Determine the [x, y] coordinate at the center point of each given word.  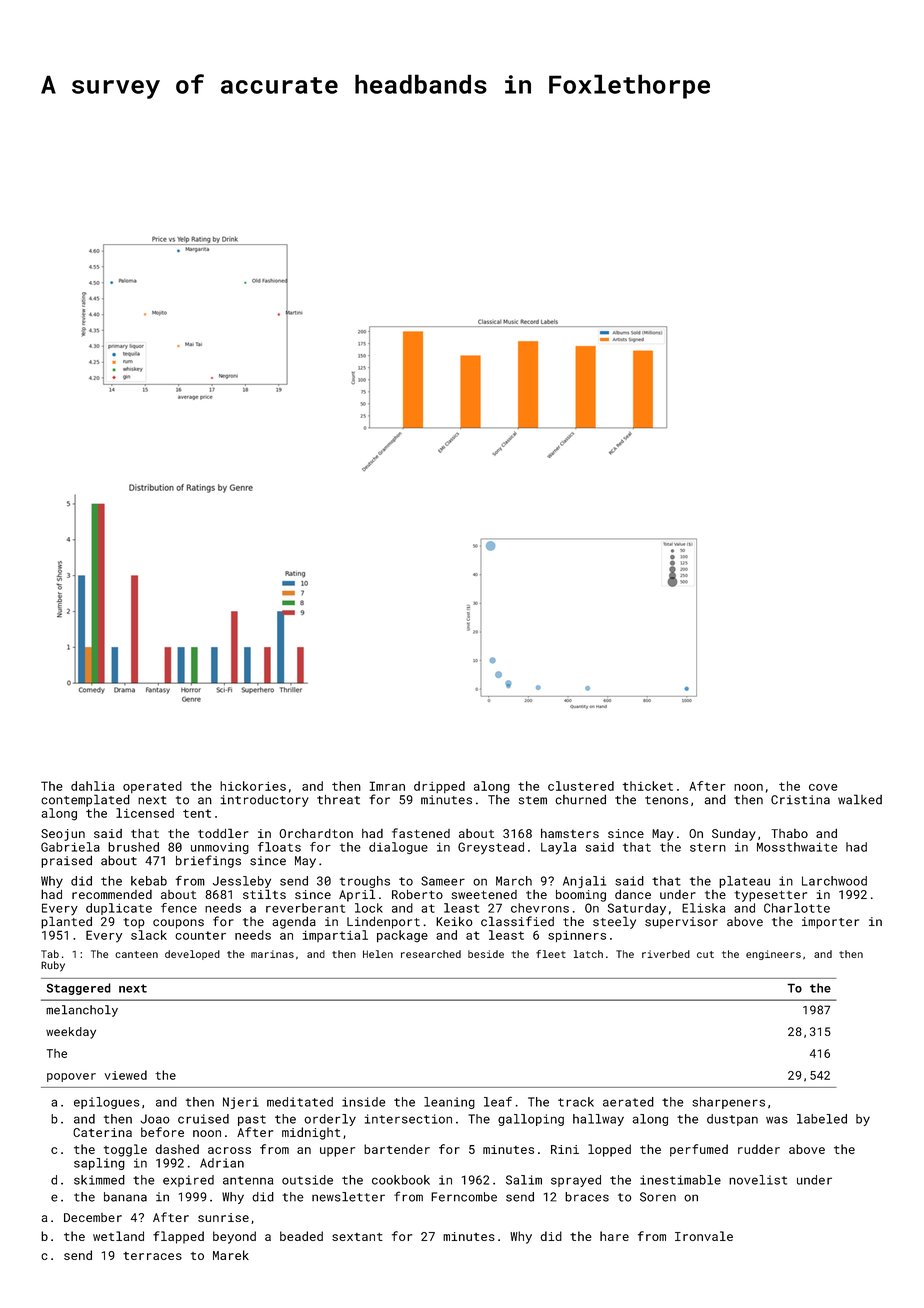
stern [708, 847]
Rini [565, 1149]
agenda [294, 922]
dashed [177, 1149]
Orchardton [316, 833]
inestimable [680, 1180]
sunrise [223, 1217]
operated [152, 787]
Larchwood [834, 881]
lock [369, 908]
